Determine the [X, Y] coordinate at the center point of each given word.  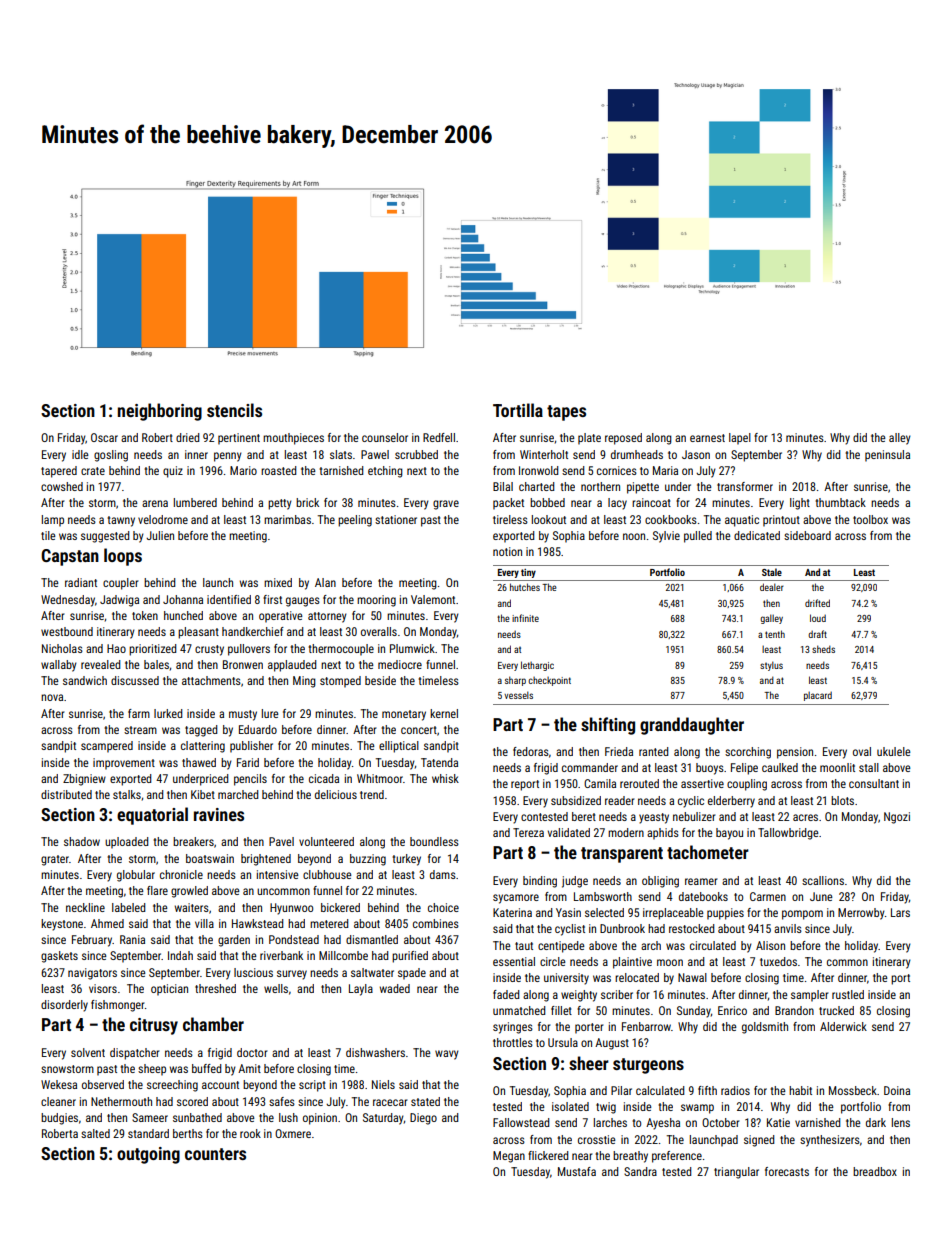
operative [281, 617]
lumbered [195, 502]
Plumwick [412, 648]
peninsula [887, 456]
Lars [900, 912]
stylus [771, 666]
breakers [193, 841]
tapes [566, 413]
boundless [434, 841]
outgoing [148, 1155]
